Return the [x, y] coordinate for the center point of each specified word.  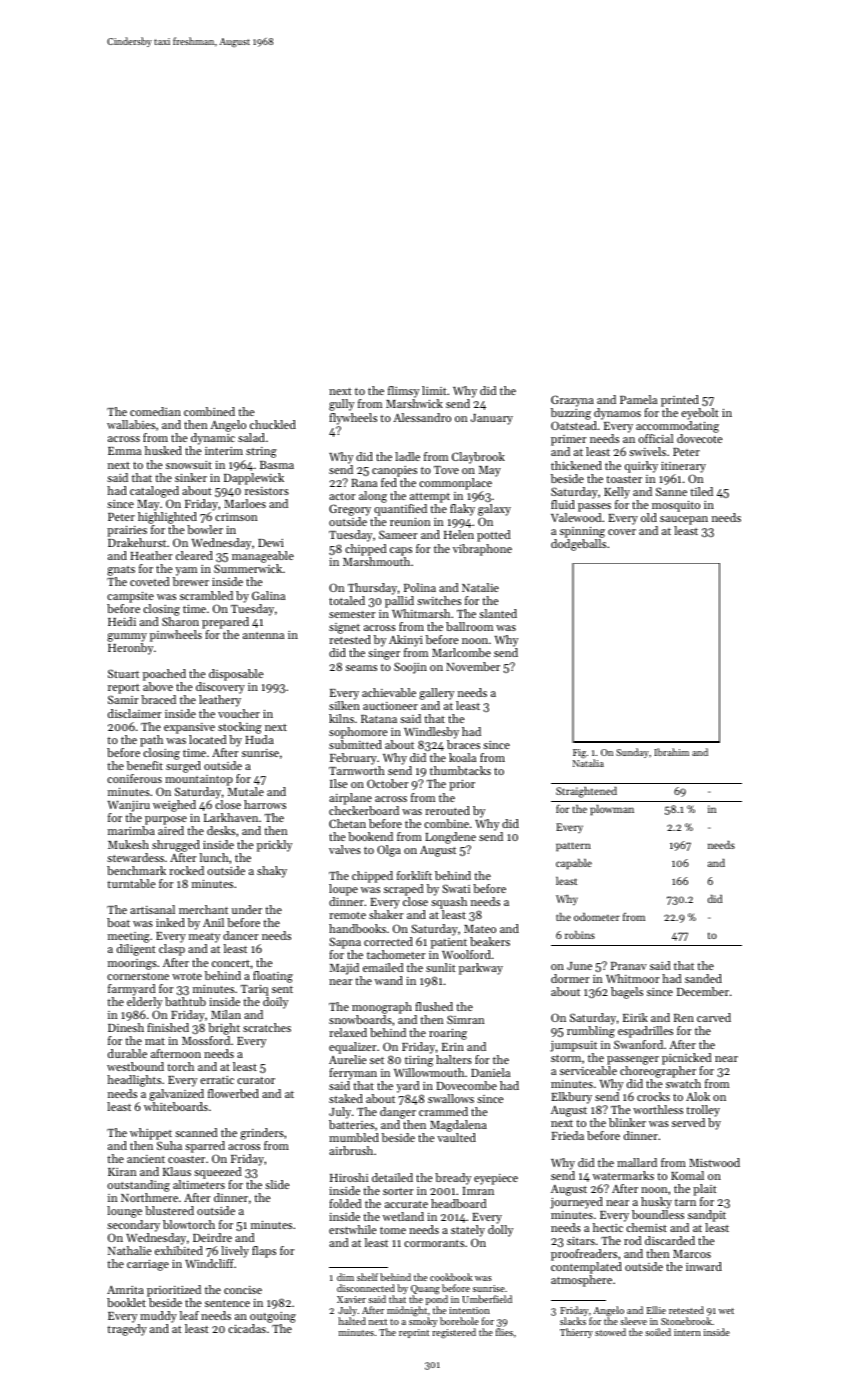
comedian [155, 411]
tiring [419, 1061]
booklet [126, 1302]
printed [680, 401]
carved [714, 1017]
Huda [259, 739]
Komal [687, 1175]
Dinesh [126, 1027]
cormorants [434, 1243]
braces [463, 744]
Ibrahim [671, 752]
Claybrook [478, 458]
